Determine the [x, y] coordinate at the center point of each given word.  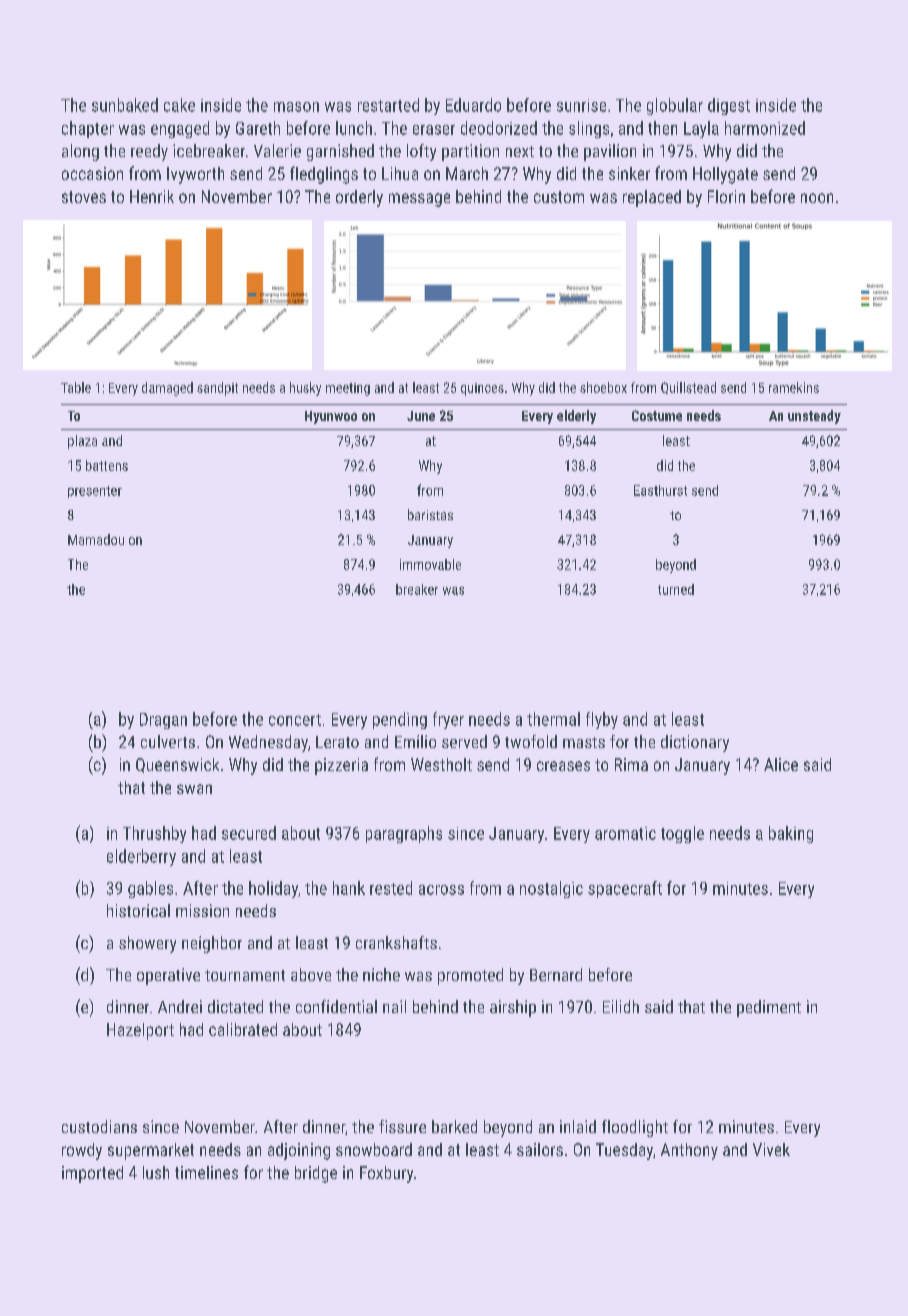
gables [150, 889]
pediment [769, 1008]
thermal [553, 719]
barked [454, 1126]
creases [563, 766]
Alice [781, 764]
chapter [88, 129]
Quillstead [688, 388]
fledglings [324, 175]
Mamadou [96, 539]
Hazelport [140, 1031]
